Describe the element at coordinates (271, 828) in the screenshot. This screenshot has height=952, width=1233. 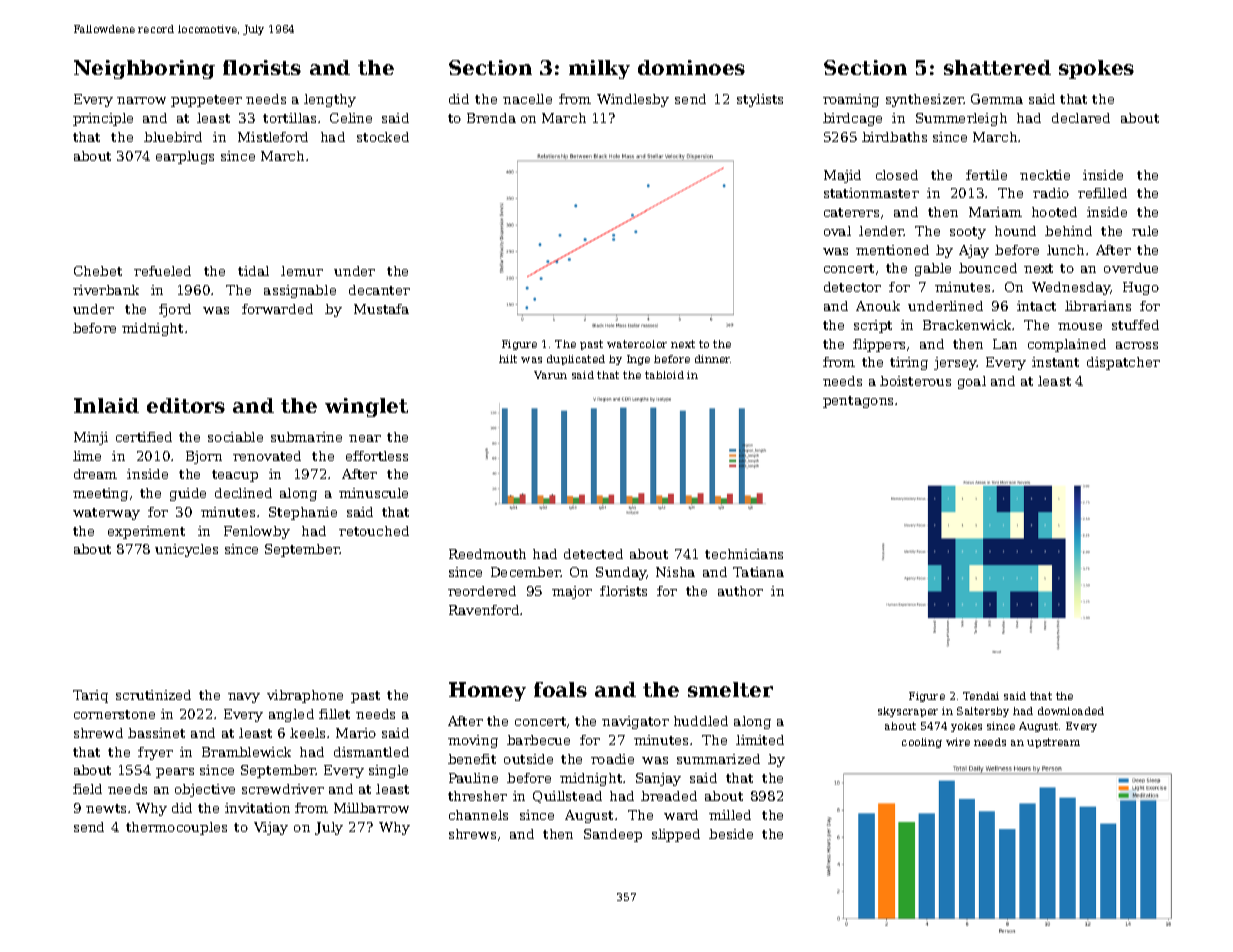
I see `Vijay` at that location.
